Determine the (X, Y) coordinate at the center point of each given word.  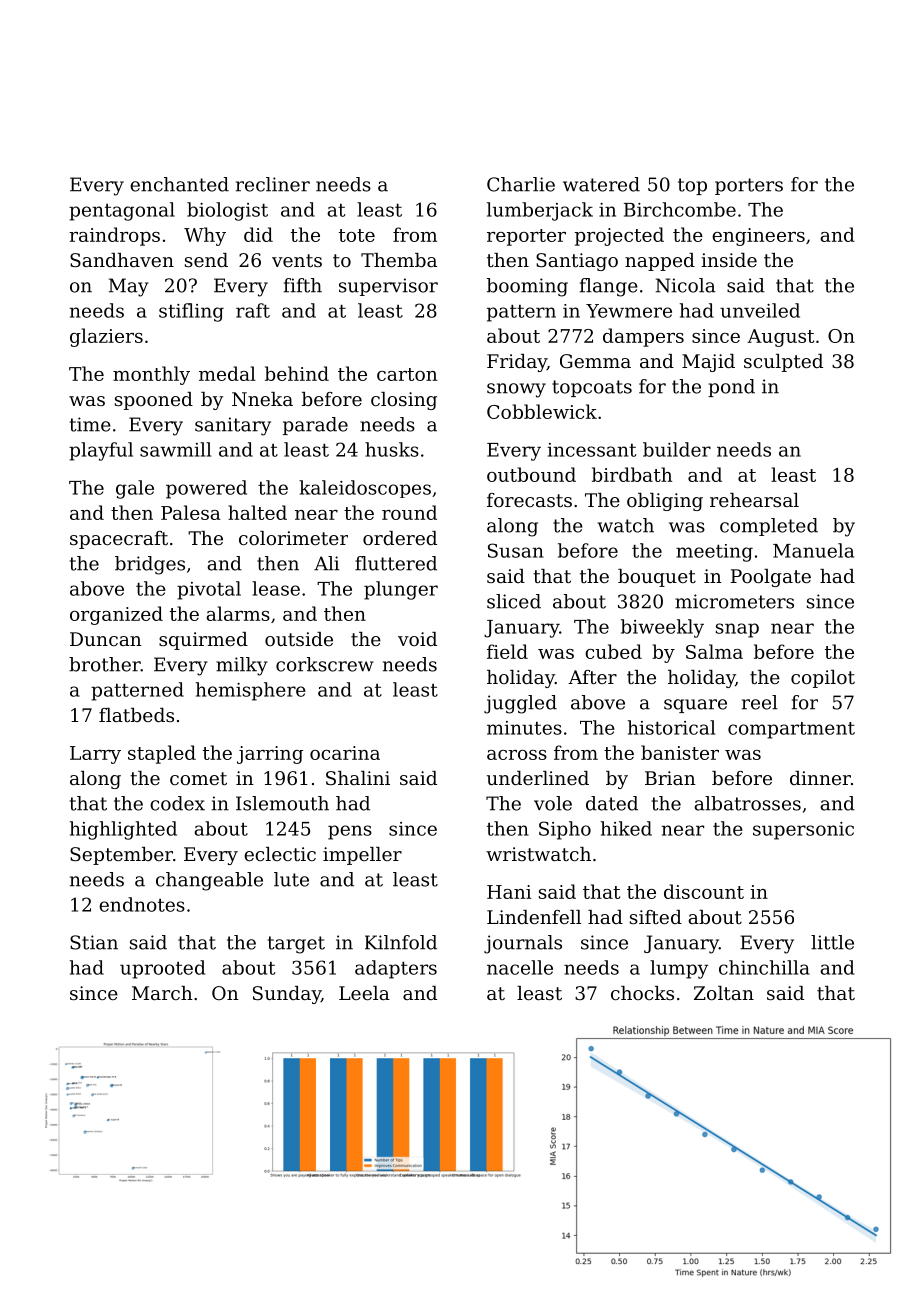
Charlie (521, 184)
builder (677, 449)
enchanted (179, 184)
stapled (162, 754)
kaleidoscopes (365, 489)
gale (135, 489)
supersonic (803, 831)
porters (749, 186)
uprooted (162, 969)
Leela (364, 993)
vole (553, 803)
